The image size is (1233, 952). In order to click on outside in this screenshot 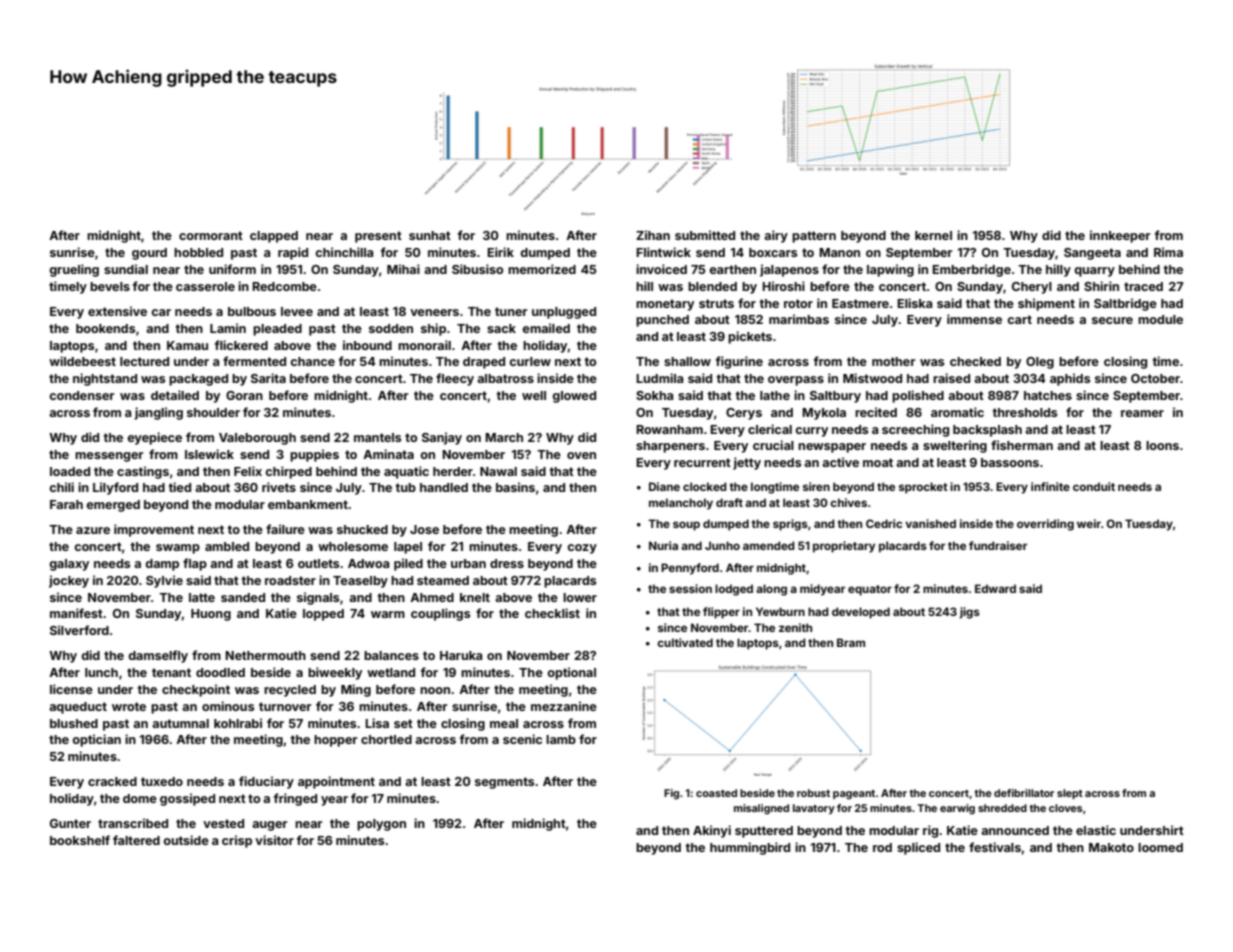, I will do `click(186, 840)`.
